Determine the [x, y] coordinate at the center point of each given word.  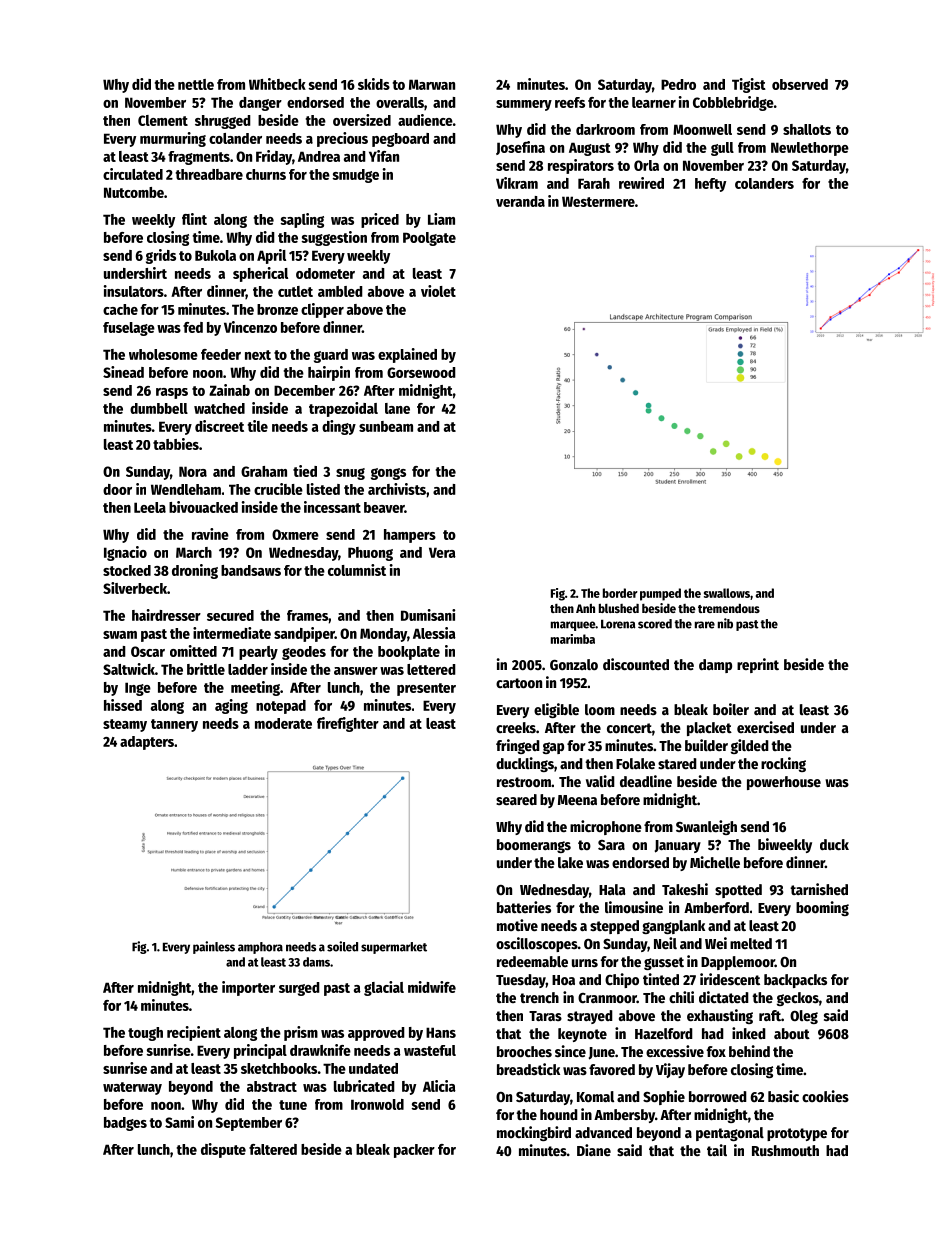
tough [145, 1034]
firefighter [348, 724]
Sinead [123, 372]
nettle [196, 84]
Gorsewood [421, 372]
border [620, 593]
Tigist [749, 85]
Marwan [432, 84]
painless [214, 947]
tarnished [819, 889]
